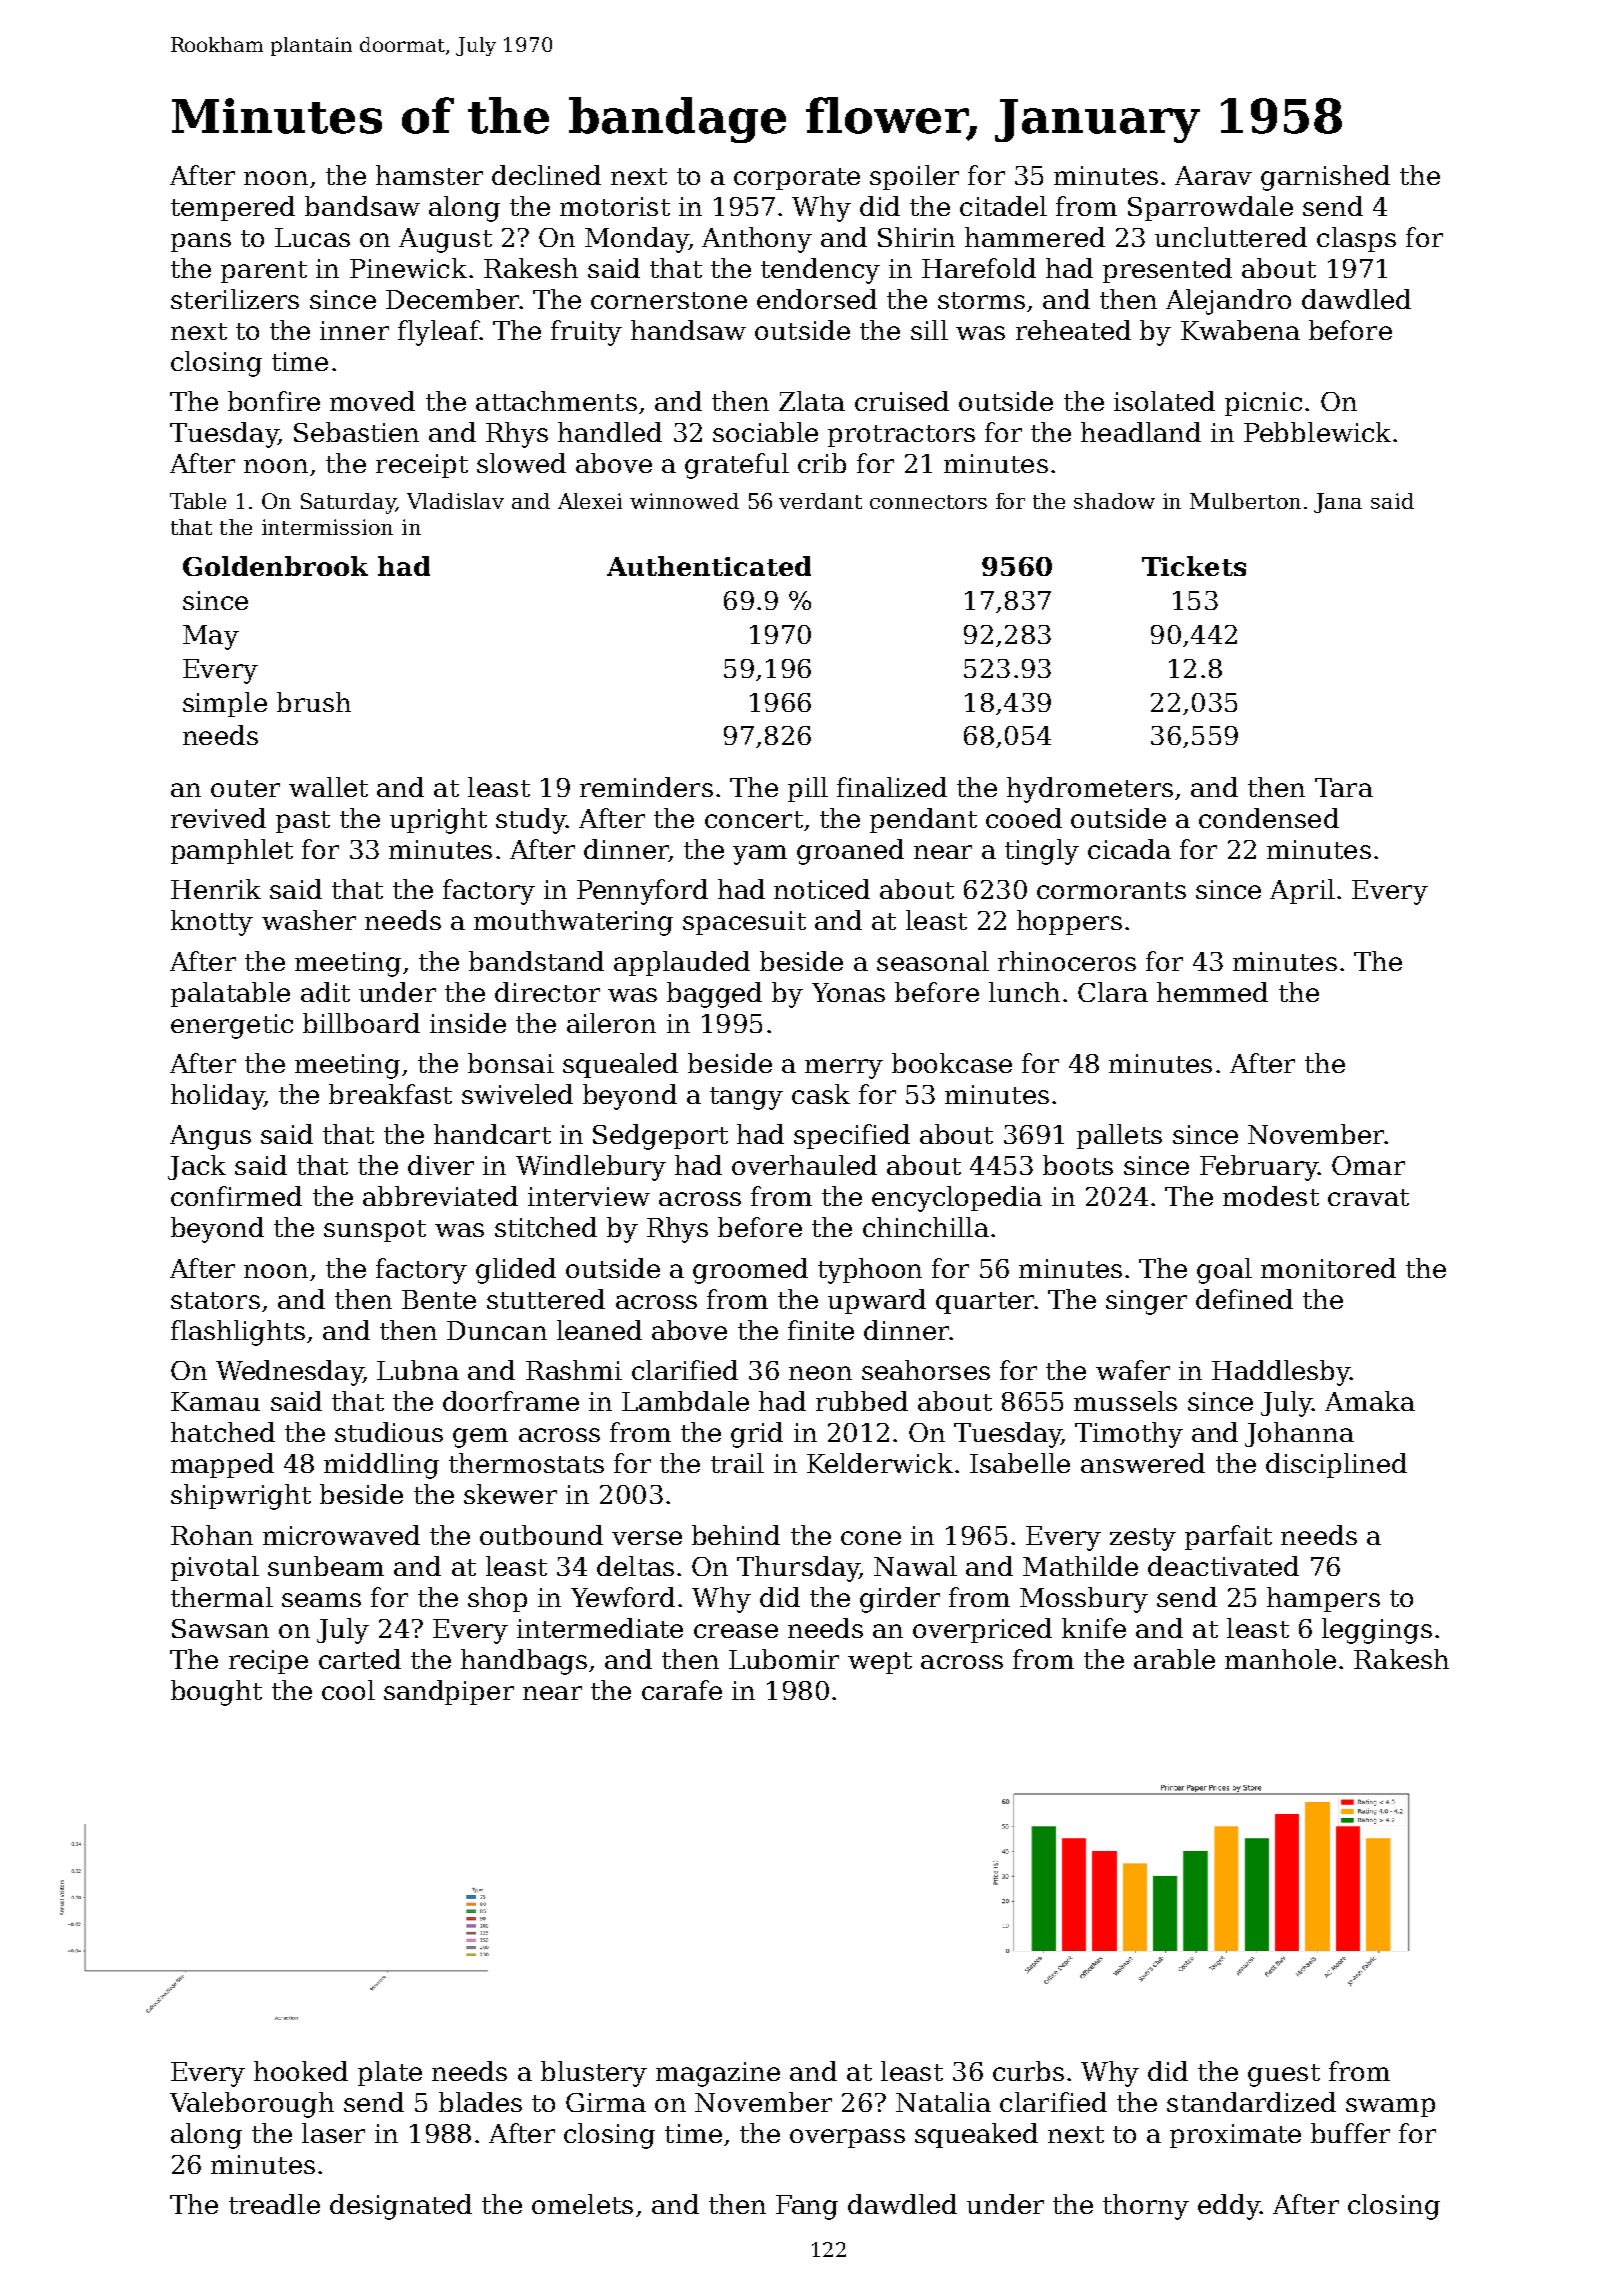  I want to click on Tickets, so click(1194, 566).
